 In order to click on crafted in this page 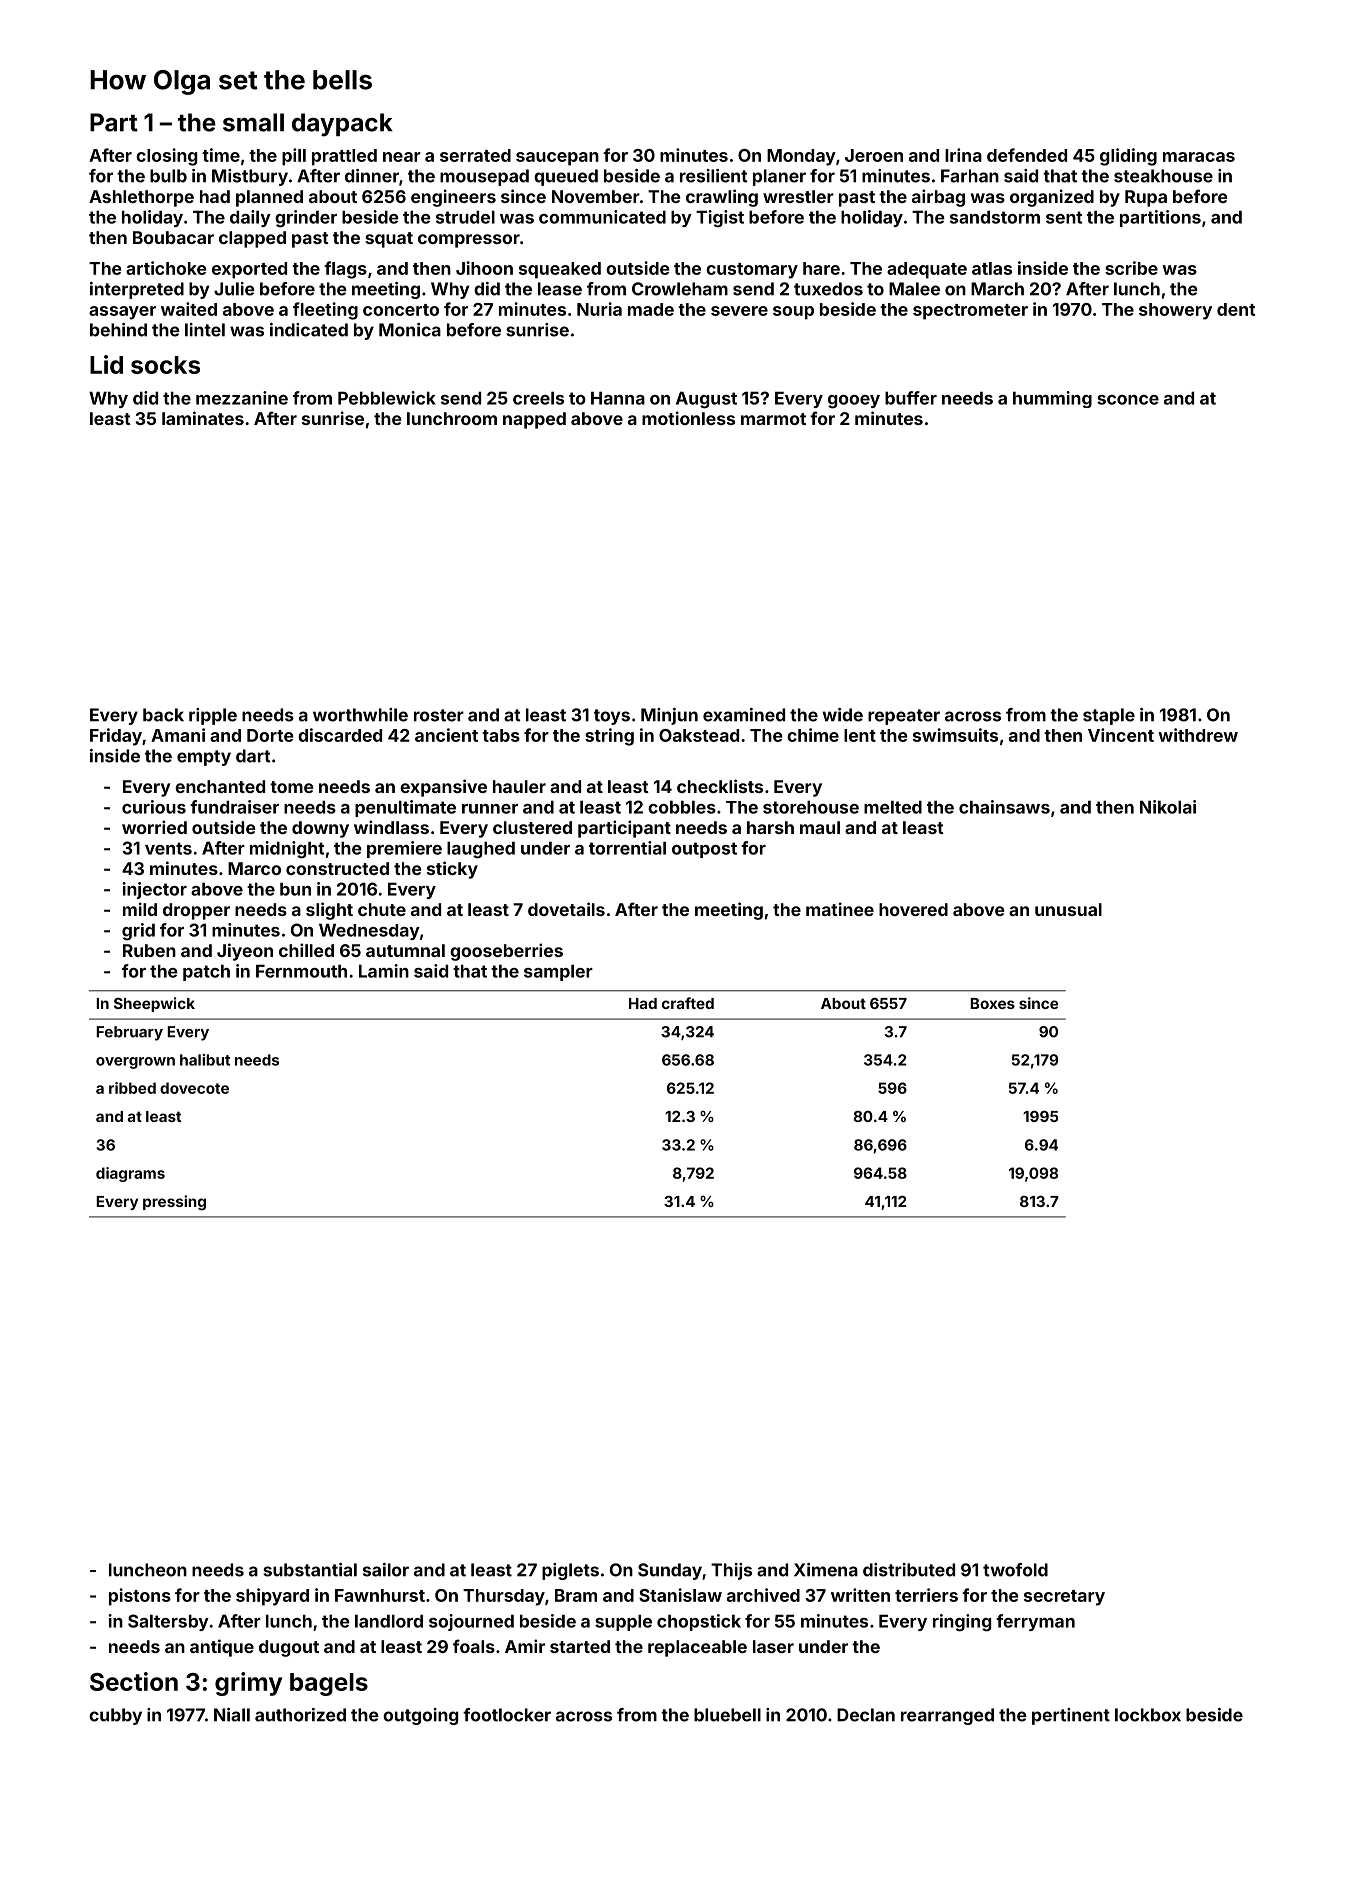, I will do `click(688, 1003)`.
